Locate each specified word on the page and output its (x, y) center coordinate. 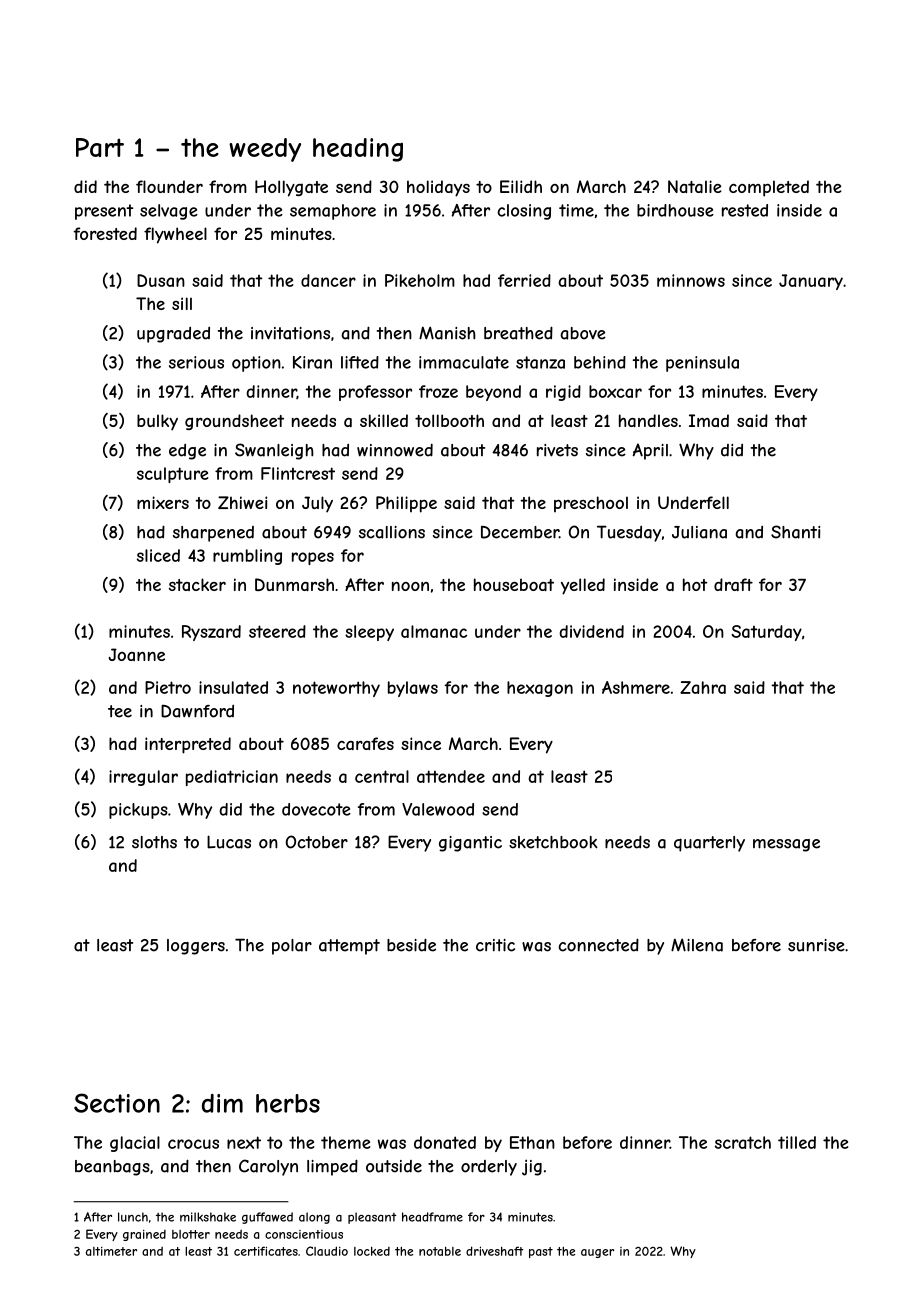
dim (222, 1103)
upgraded (173, 335)
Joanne (136, 654)
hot (695, 584)
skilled (384, 420)
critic (495, 945)
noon (410, 586)
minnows (691, 280)
